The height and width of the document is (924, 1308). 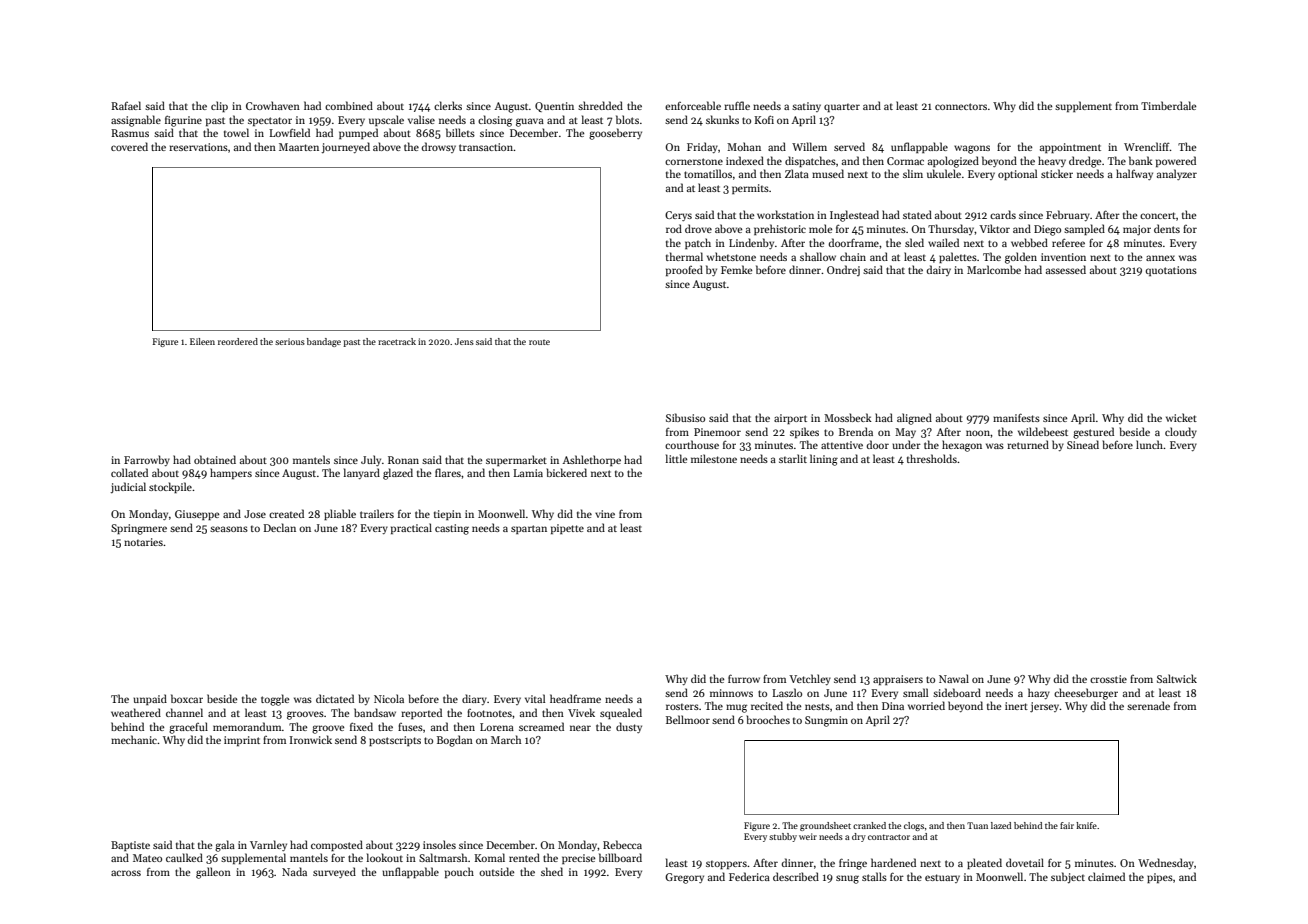 I want to click on Vetchley, so click(x=810, y=679).
